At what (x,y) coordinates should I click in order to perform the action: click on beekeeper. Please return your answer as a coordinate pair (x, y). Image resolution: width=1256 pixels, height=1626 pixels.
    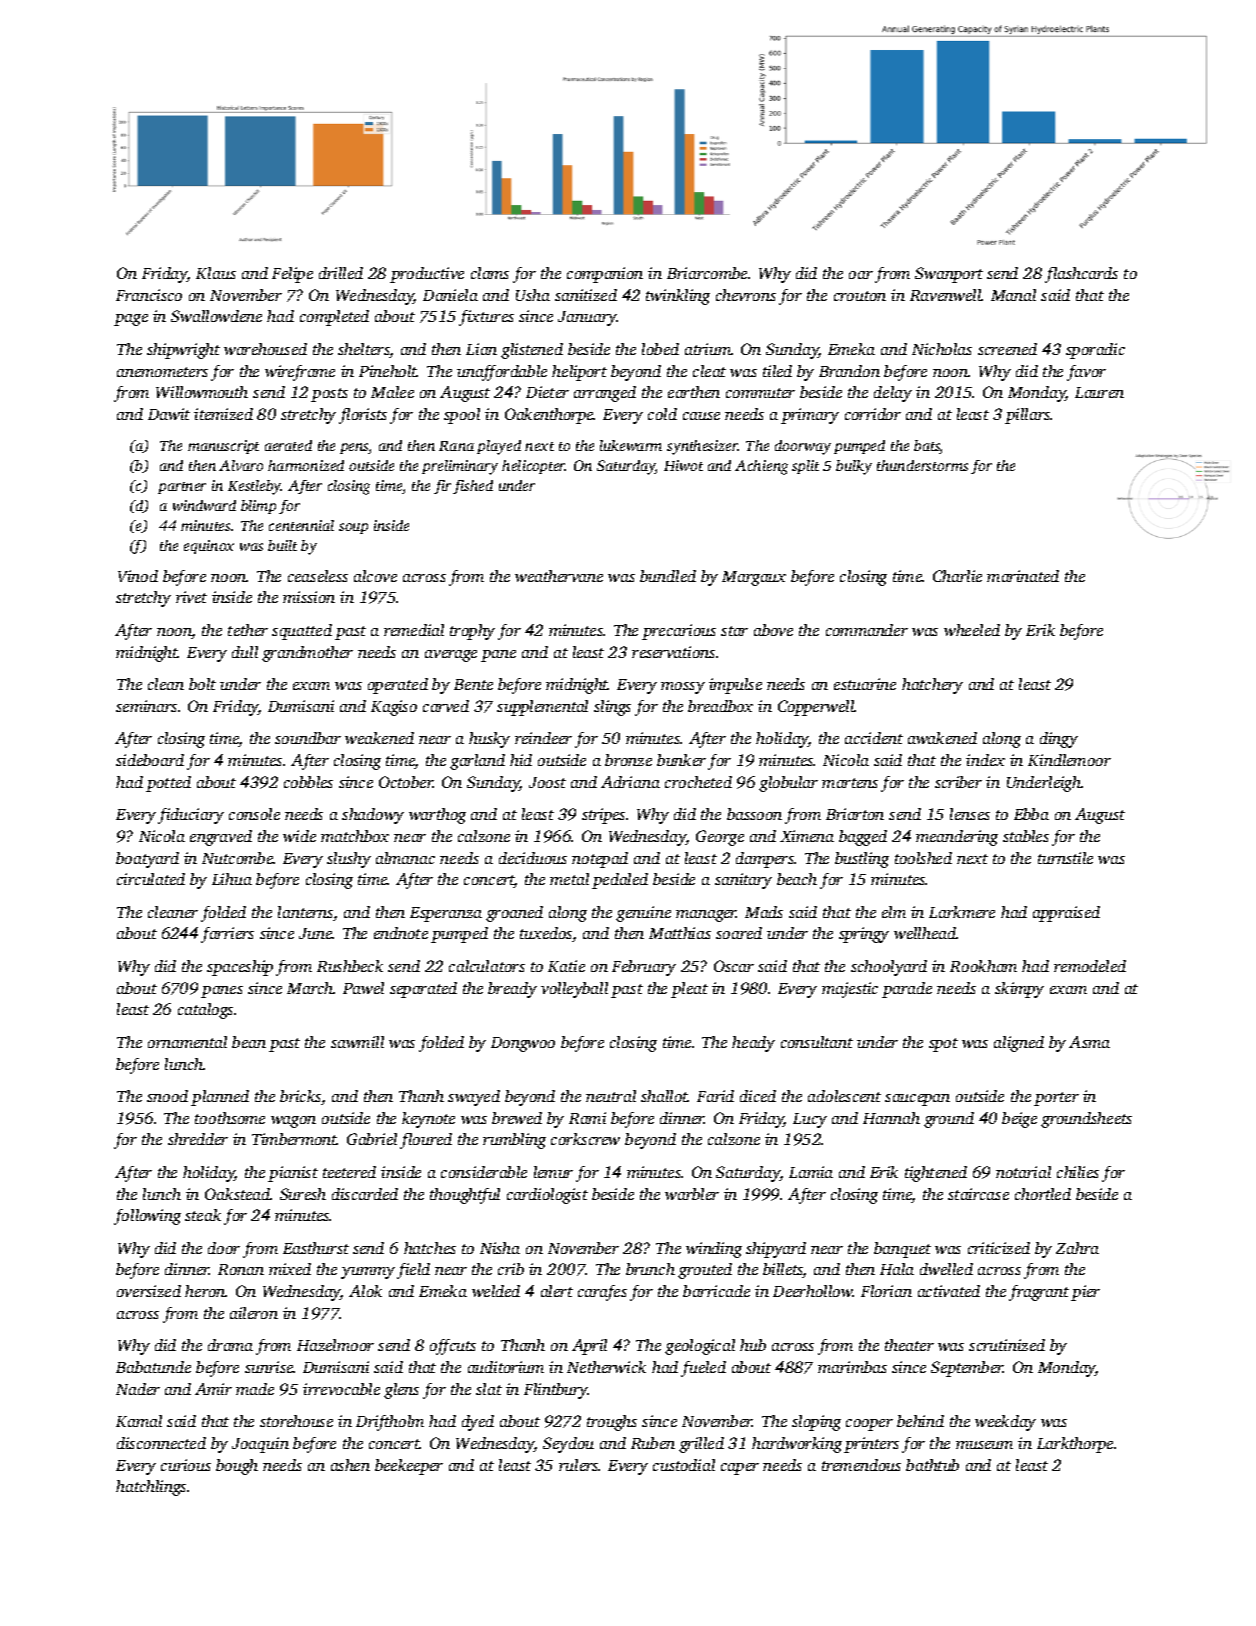
    Looking at the image, I should click on (409, 1467).
